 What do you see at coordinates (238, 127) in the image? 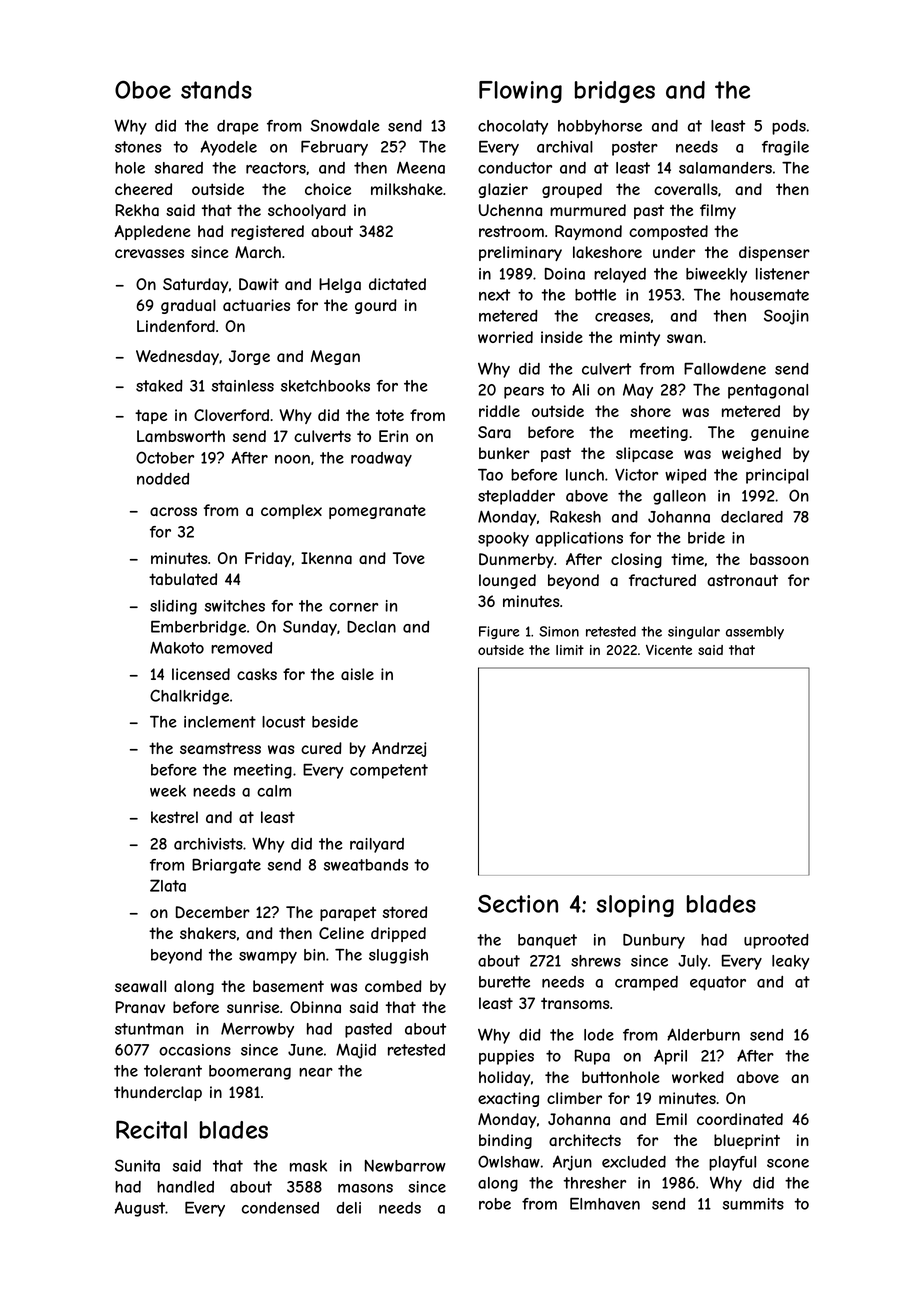
I see `drape` at bounding box center [238, 127].
